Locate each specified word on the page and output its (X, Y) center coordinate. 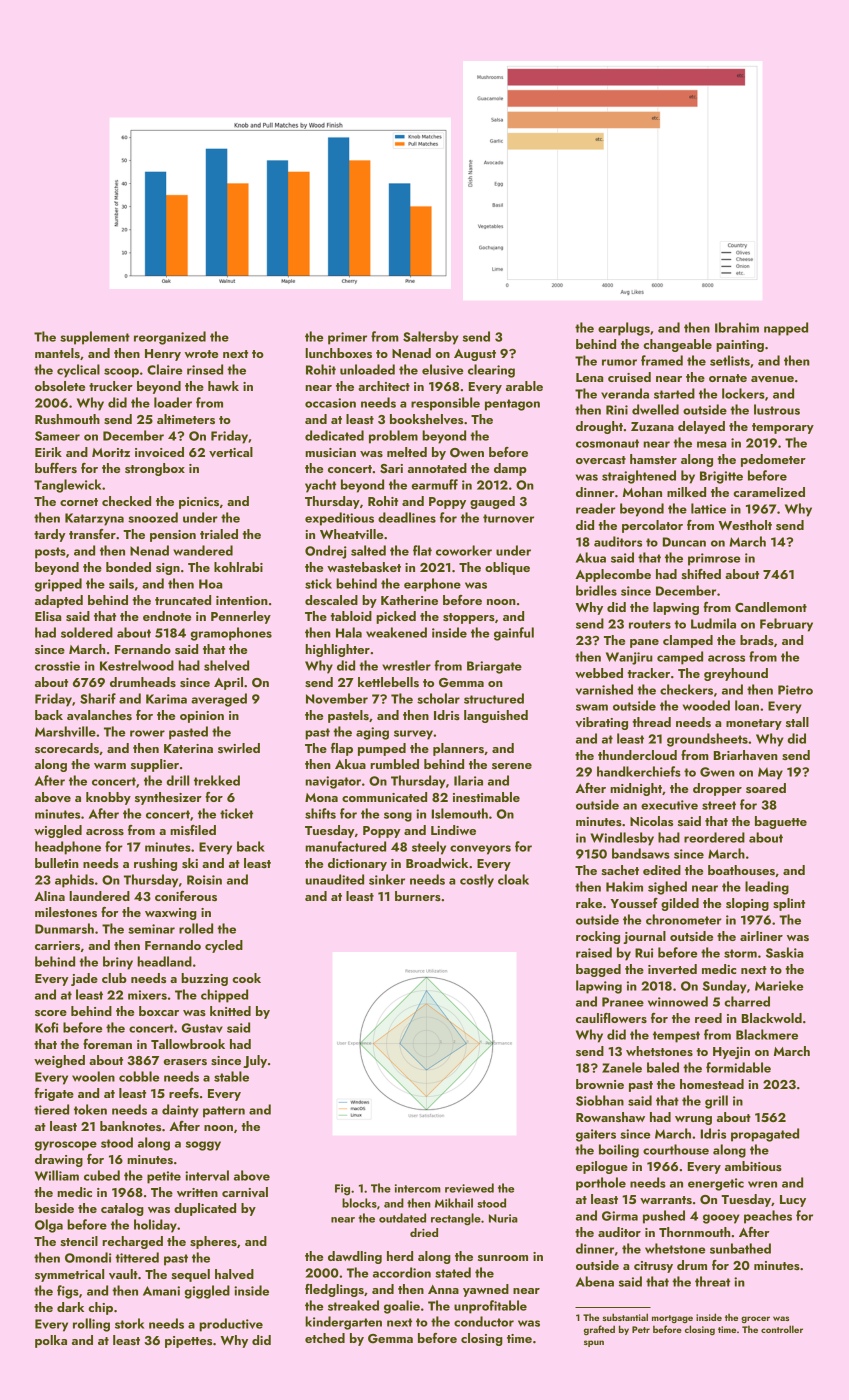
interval (207, 1175)
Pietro (795, 690)
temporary (783, 428)
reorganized (170, 338)
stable (231, 1076)
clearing (491, 371)
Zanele (622, 1067)
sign (168, 569)
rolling (91, 1325)
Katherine (409, 600)
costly (477, 881)
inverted (672, 969)
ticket (236, 813)
